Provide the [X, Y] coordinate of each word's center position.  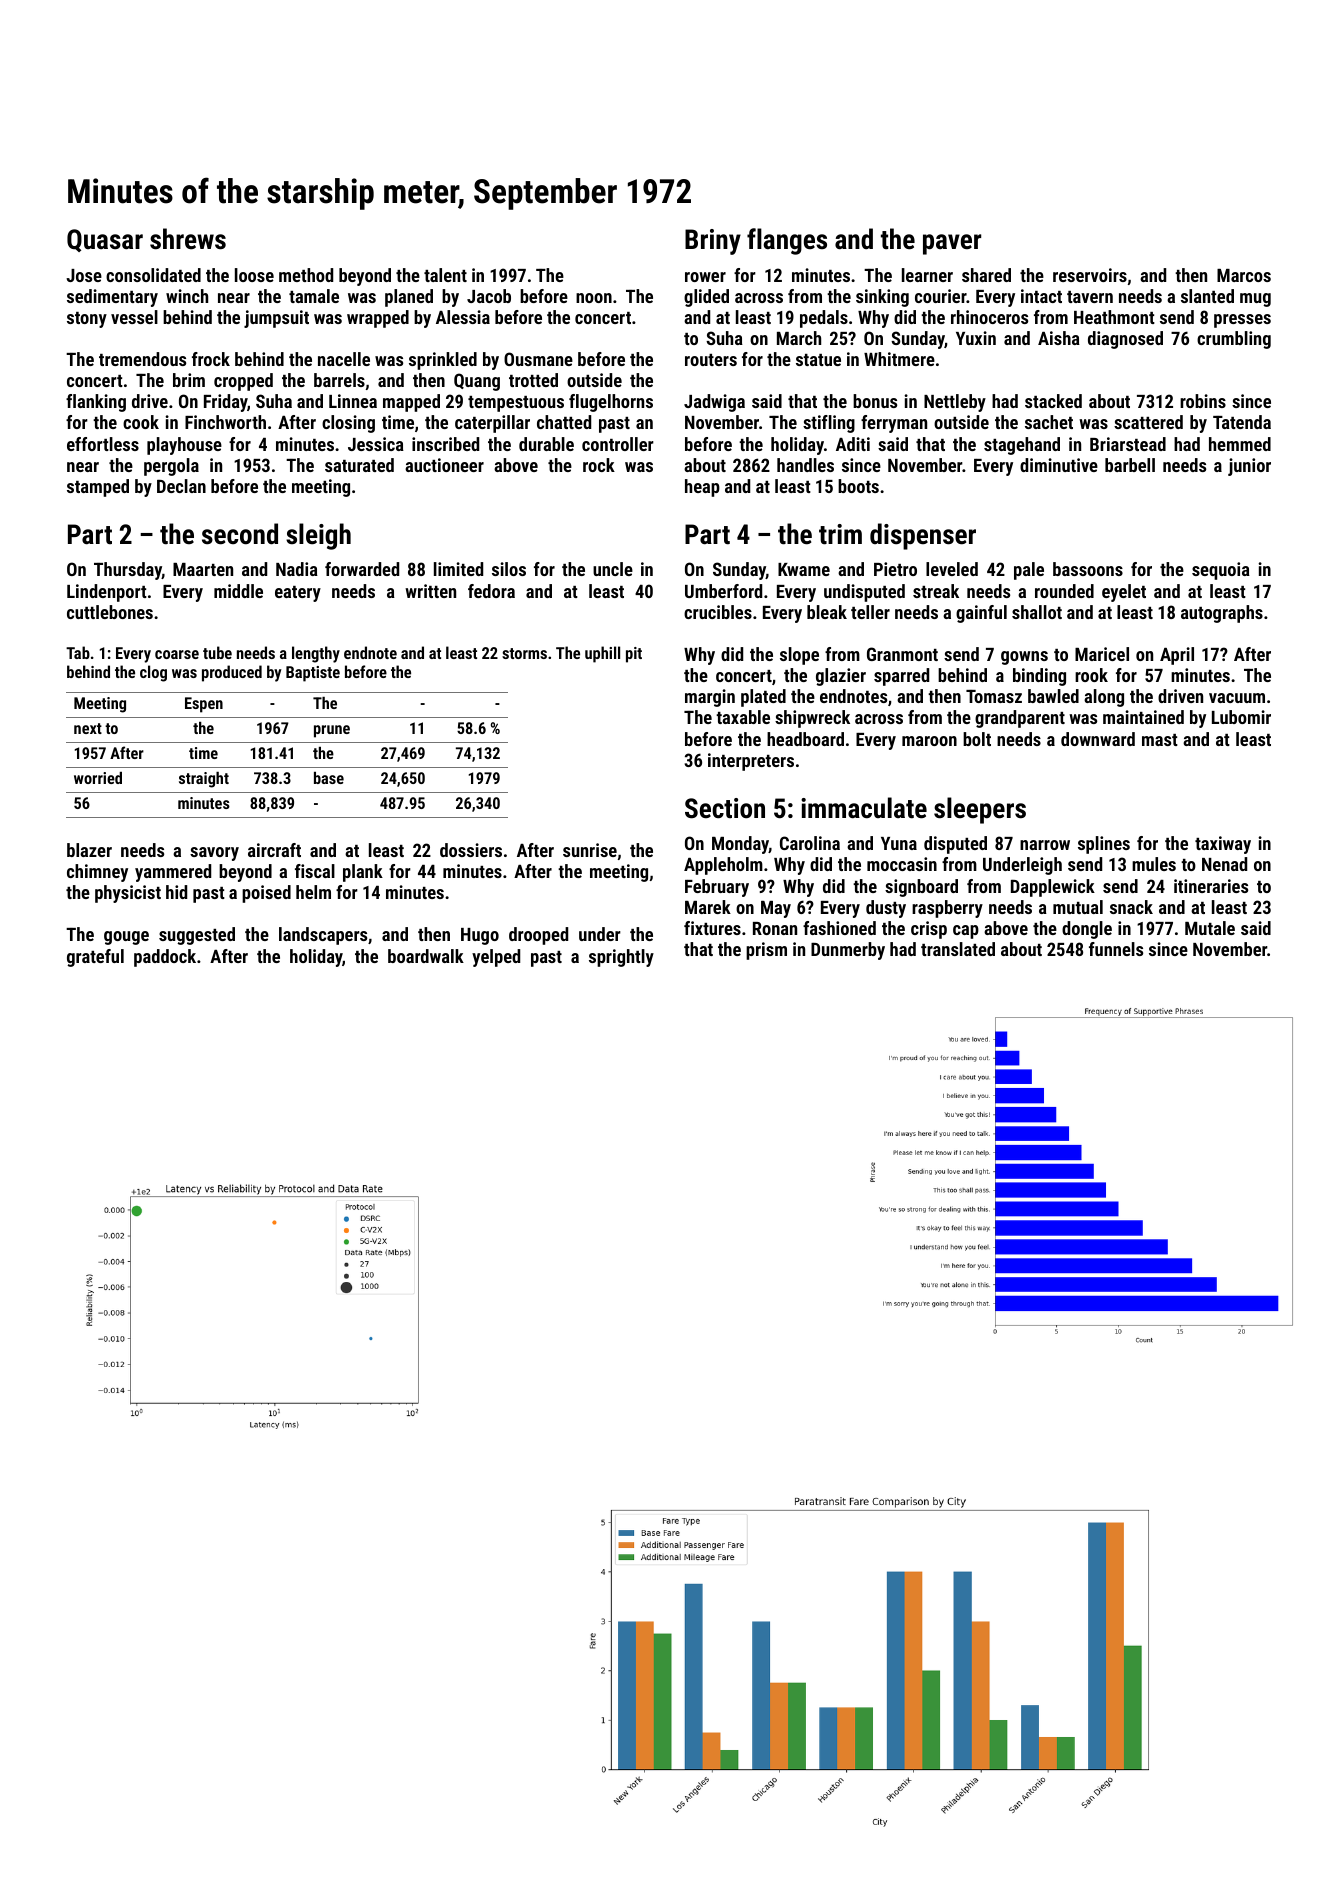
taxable [743, 717]
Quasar [105, 240]
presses [1242, 321]
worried [98, 778]
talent [445, 275]
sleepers [980, 810]
